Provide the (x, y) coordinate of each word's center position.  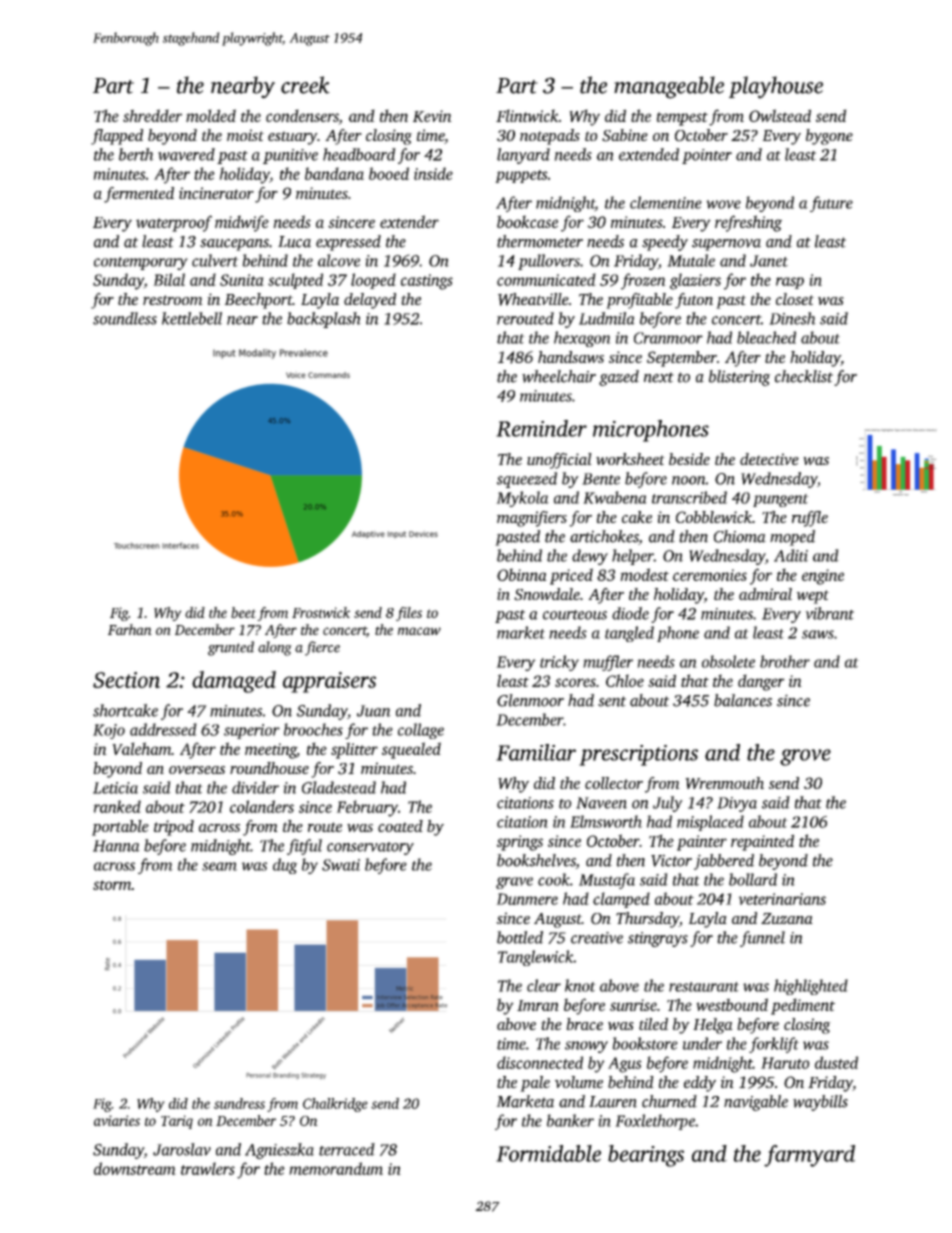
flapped (117, 137)
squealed (411, 750)
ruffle (810, 519)
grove (805, 757)
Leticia (115, 788)
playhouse (776, 87)
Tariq (177, 1122)
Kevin (432, 116)
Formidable (548, 1153)
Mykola (522, 499)
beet (243, 612)
